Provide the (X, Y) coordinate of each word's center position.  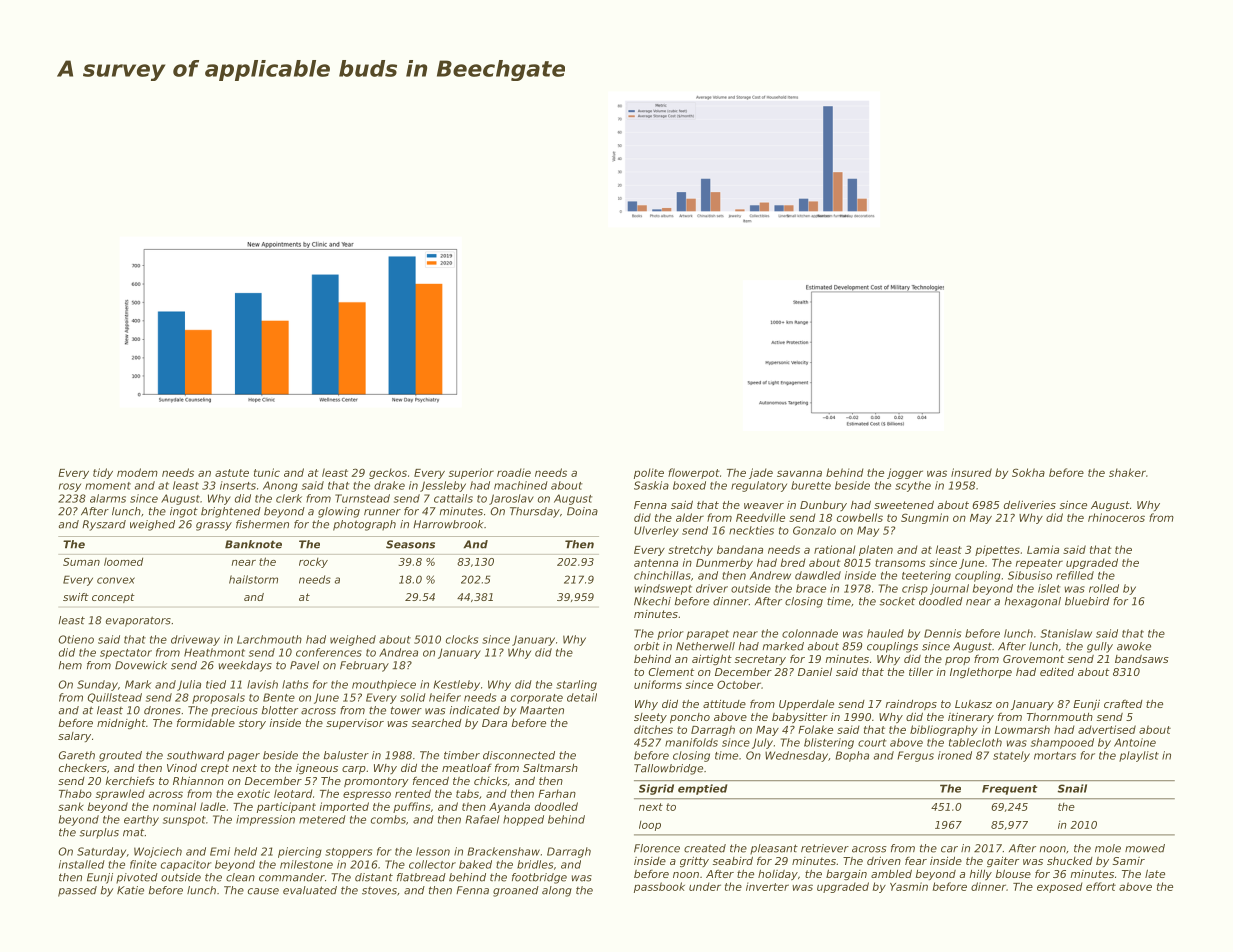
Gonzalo (814, 530)
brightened (231, 512)
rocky (313, 563)
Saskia (651, 485)
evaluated (310, 890)
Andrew (770, 575)
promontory (376, 782)
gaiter (1003, 862)
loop (650, 826)
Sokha (1028, 472)
